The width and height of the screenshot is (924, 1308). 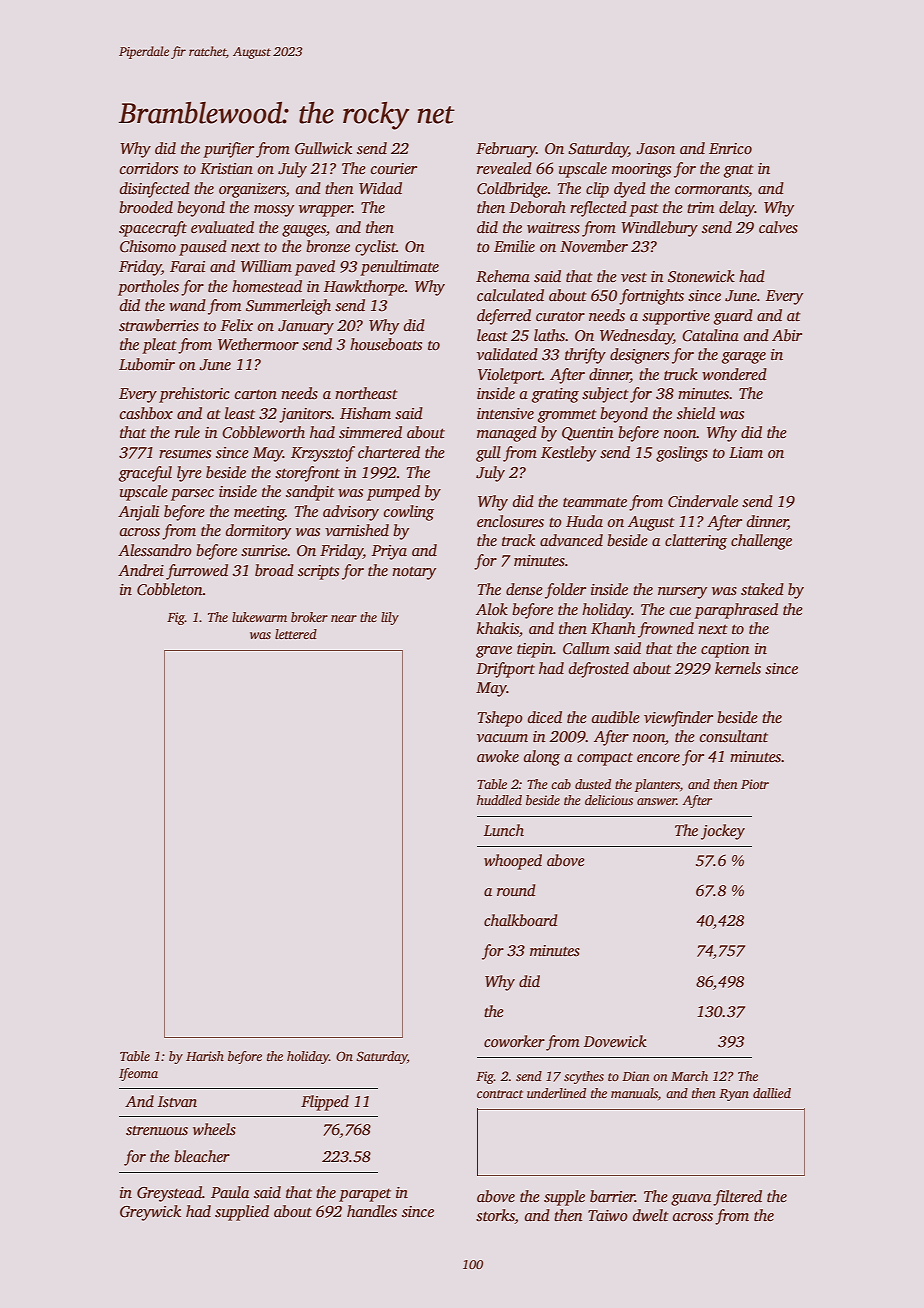 What do you see at coordinates (149, 168) in the screenshot?
I see `corridors` at bounding box center [149, 168].
